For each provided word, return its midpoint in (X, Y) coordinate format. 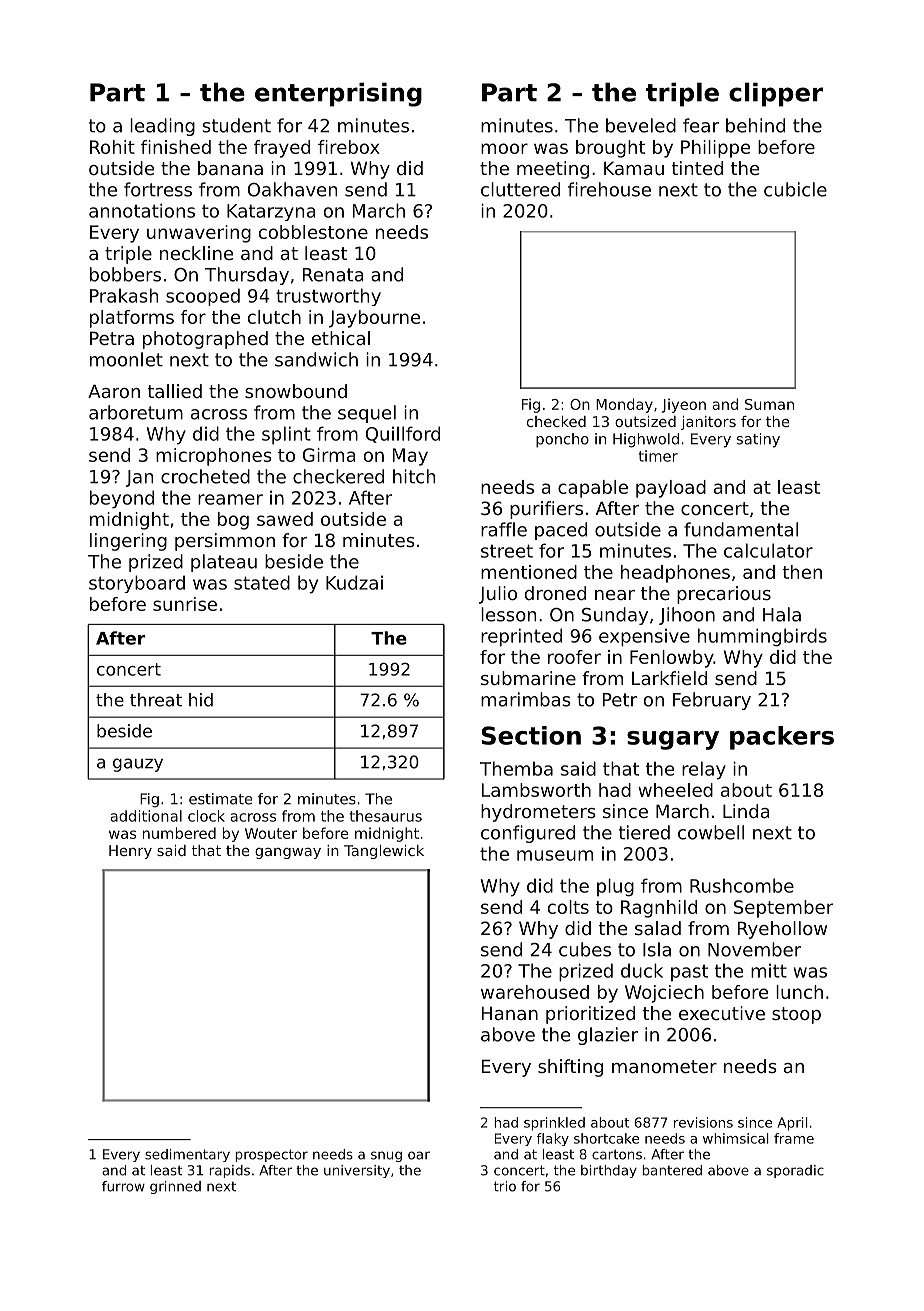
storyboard (137, 584)
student (237, 125)
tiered (644, 832)
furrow (123, 1186)
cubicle (795, 189)
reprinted (521, 637)
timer (658, 456)
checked (556, 421)
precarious (724, 595)
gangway (288, 853)
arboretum (136, 412)
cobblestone (313, 232)
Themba (516, 768)
